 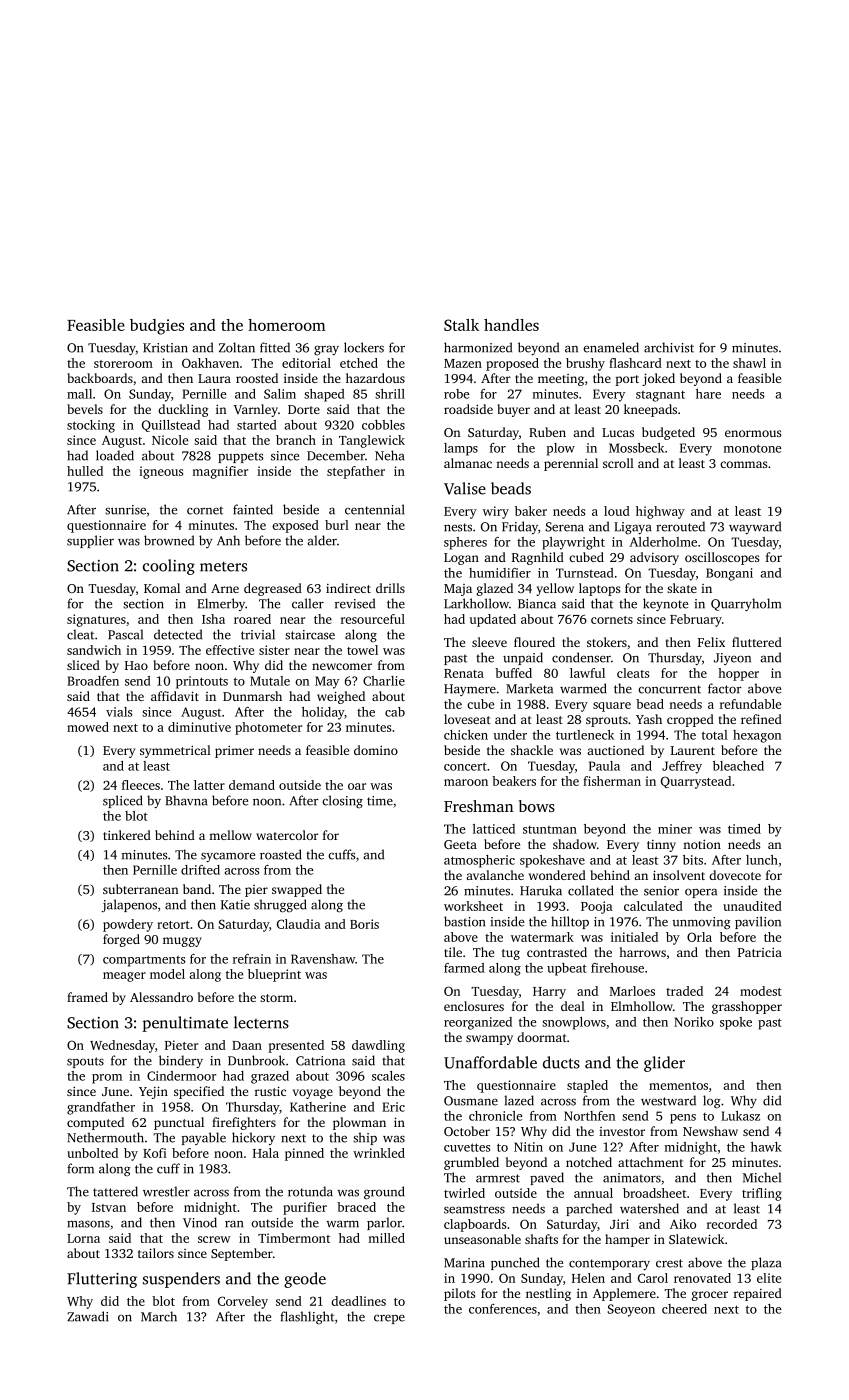 I want to click on vials, so click(x=119, y=712).
